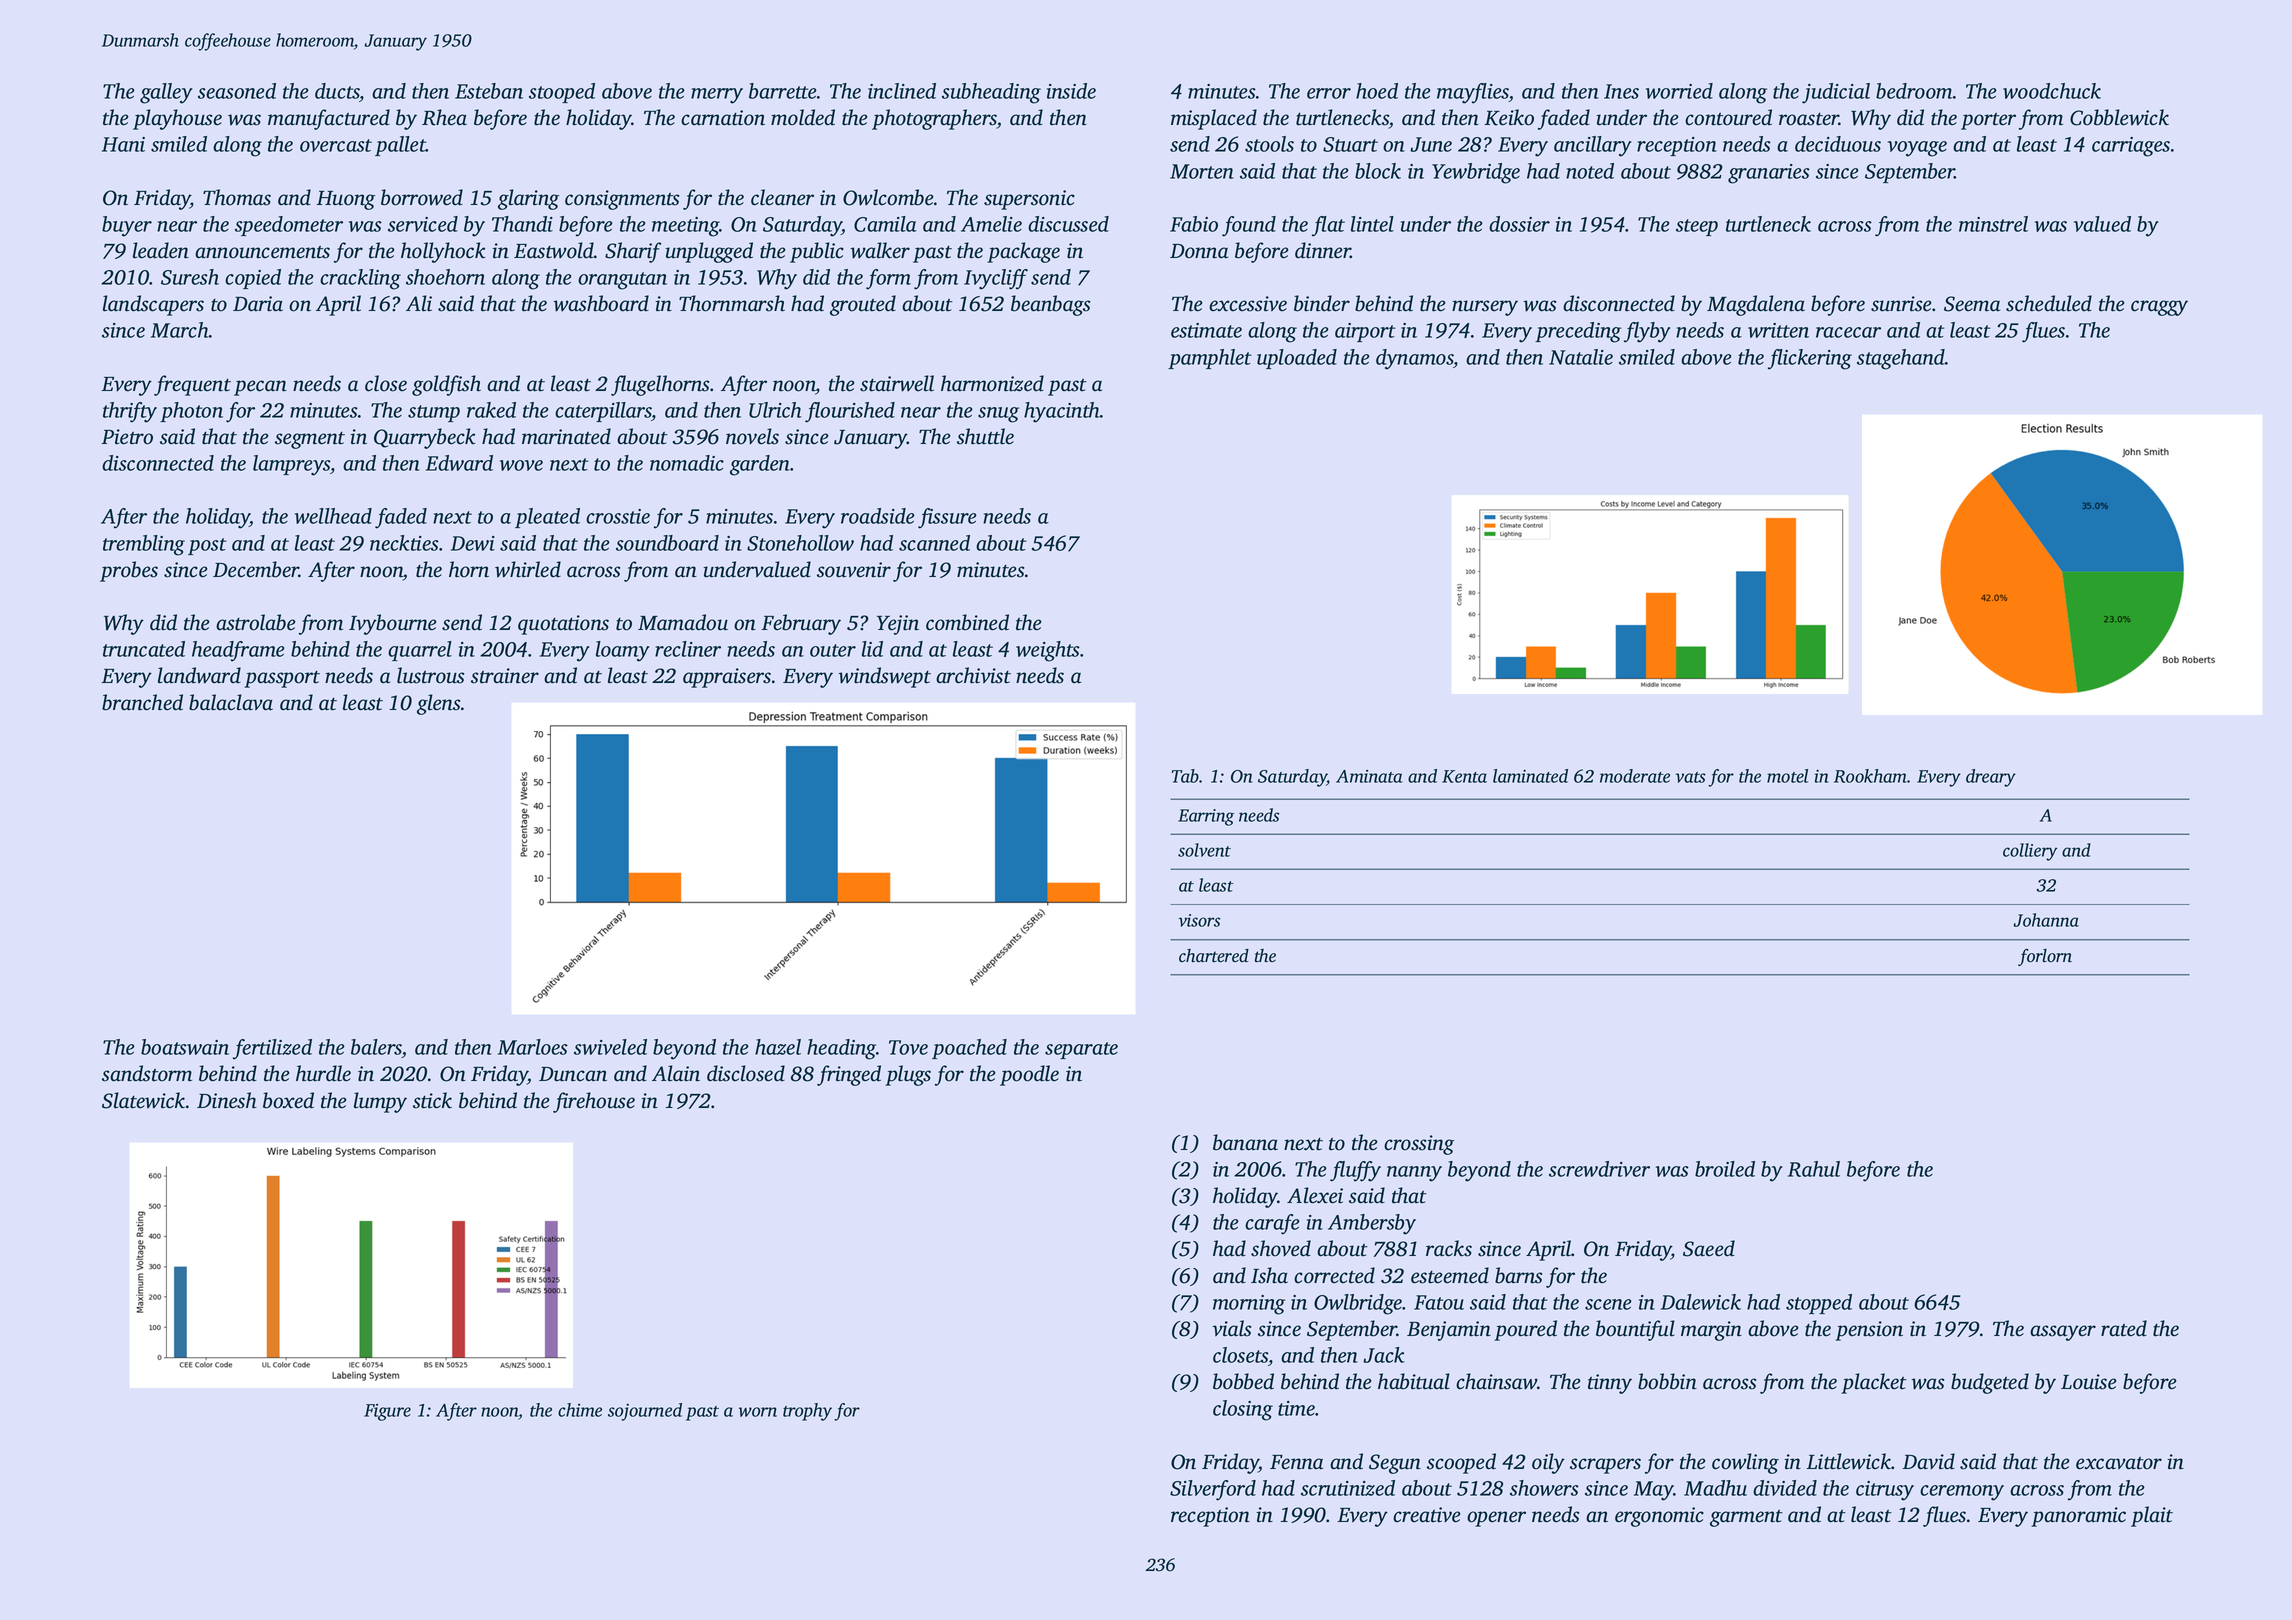 This image has width=2292, height=1620. I want to click on colliery, so click(2030, 852).
